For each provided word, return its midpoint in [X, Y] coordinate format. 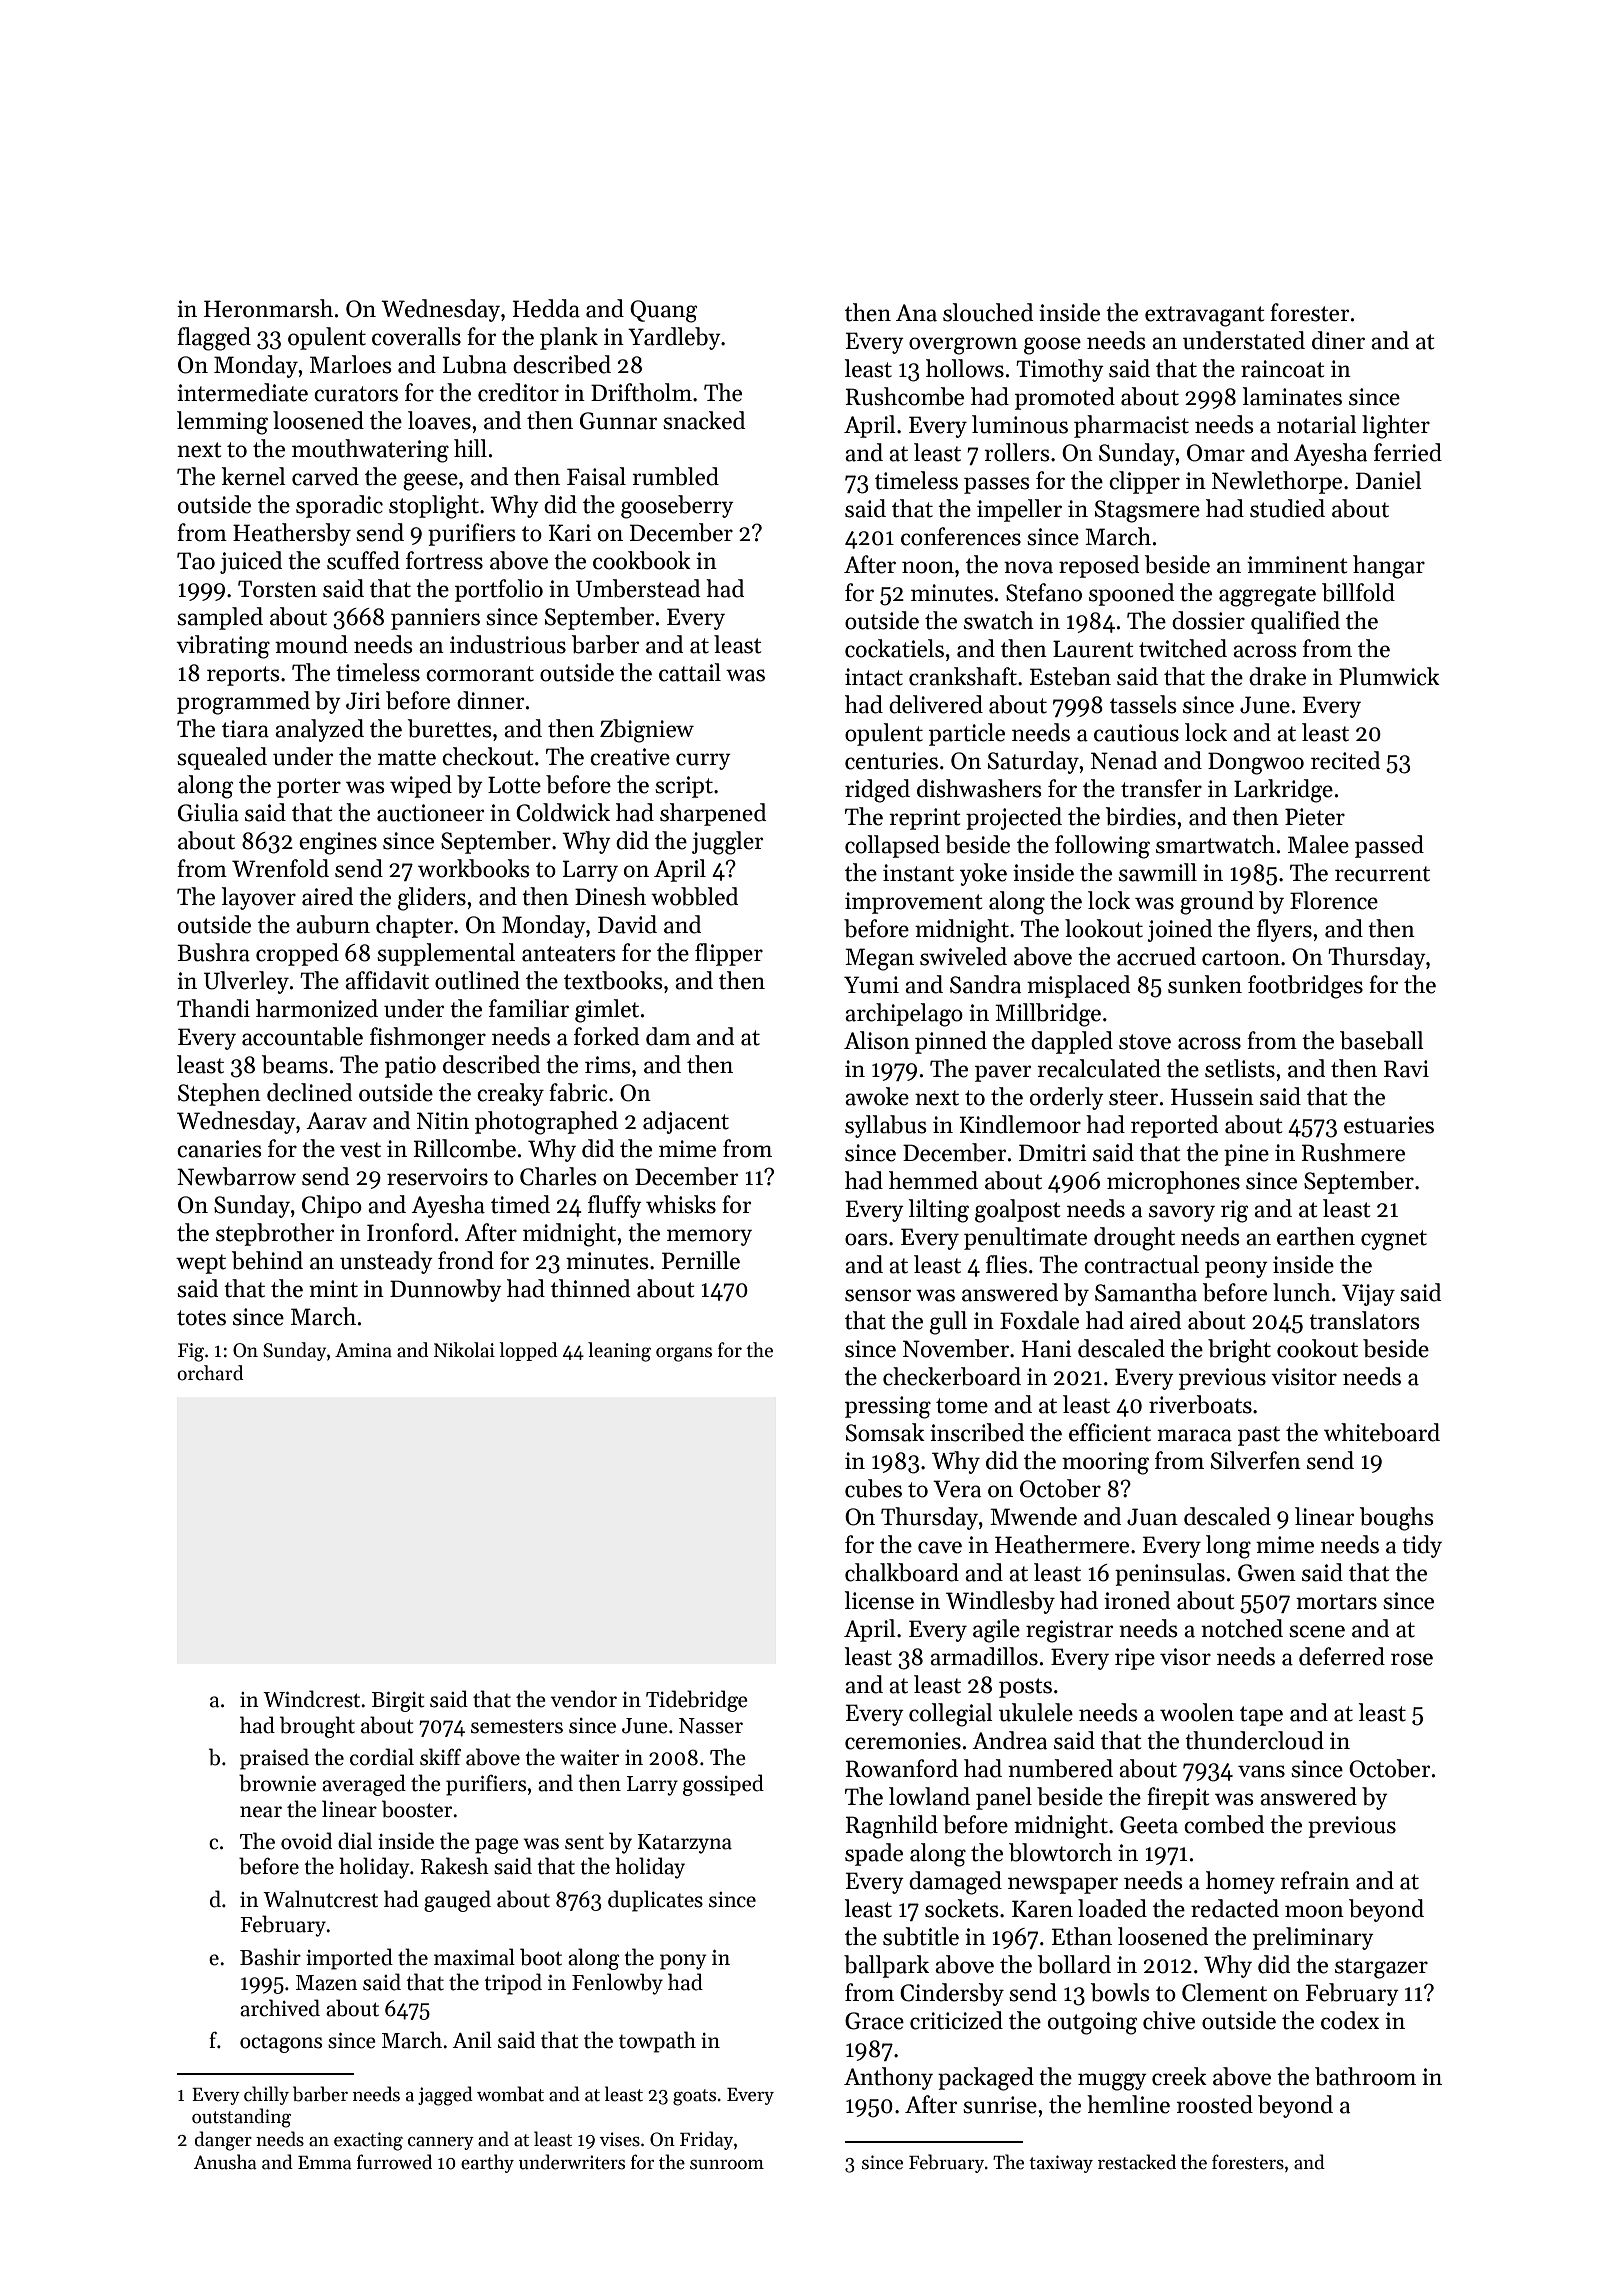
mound [311, 644]
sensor [878, 1295]
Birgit [398, 1702]
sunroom [727, 2165]
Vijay [1368, 1295]
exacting [368, 2141]
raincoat [1283, 369]
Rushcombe [904, 396]
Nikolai [464, 1350]
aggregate [1267, 596]
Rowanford [901, 1768]
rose [1412, 1659]
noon [928, 567]
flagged [214, 339]
